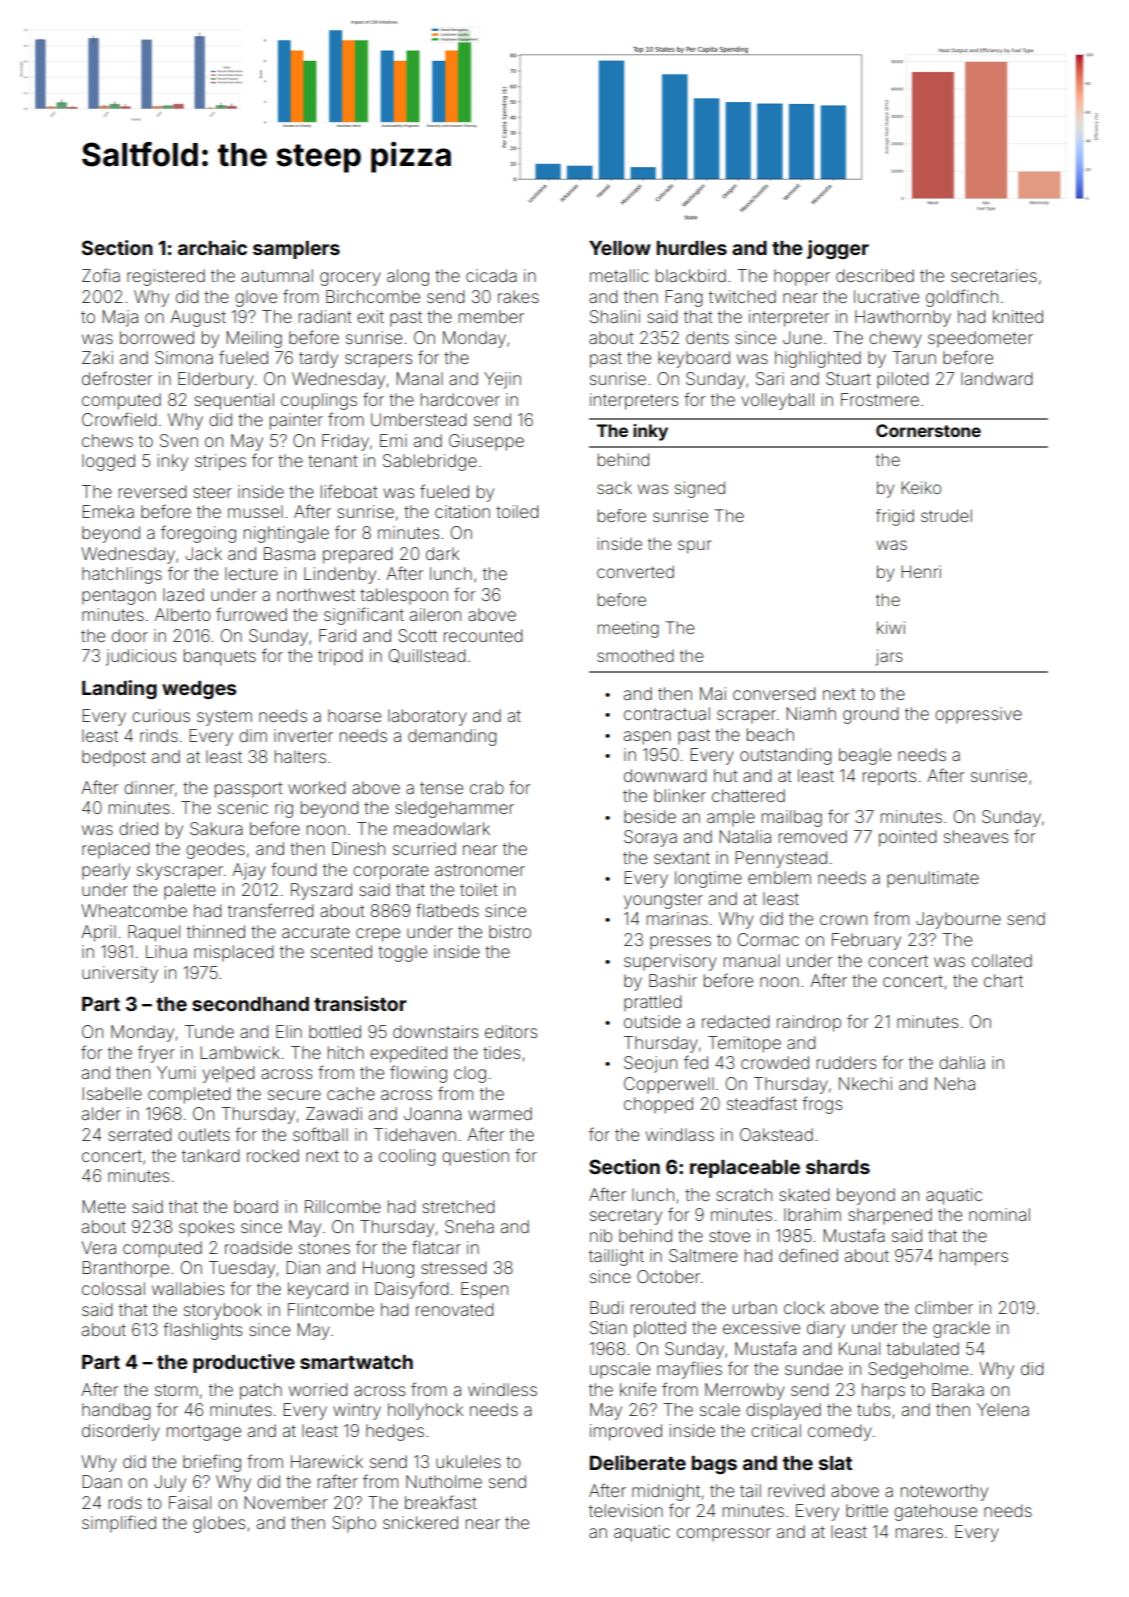 The width and height of the screenshot is (1129, 1597). Describe the element at coordinates (219, 1524) in the screenshot. I see `globes` at that location.
